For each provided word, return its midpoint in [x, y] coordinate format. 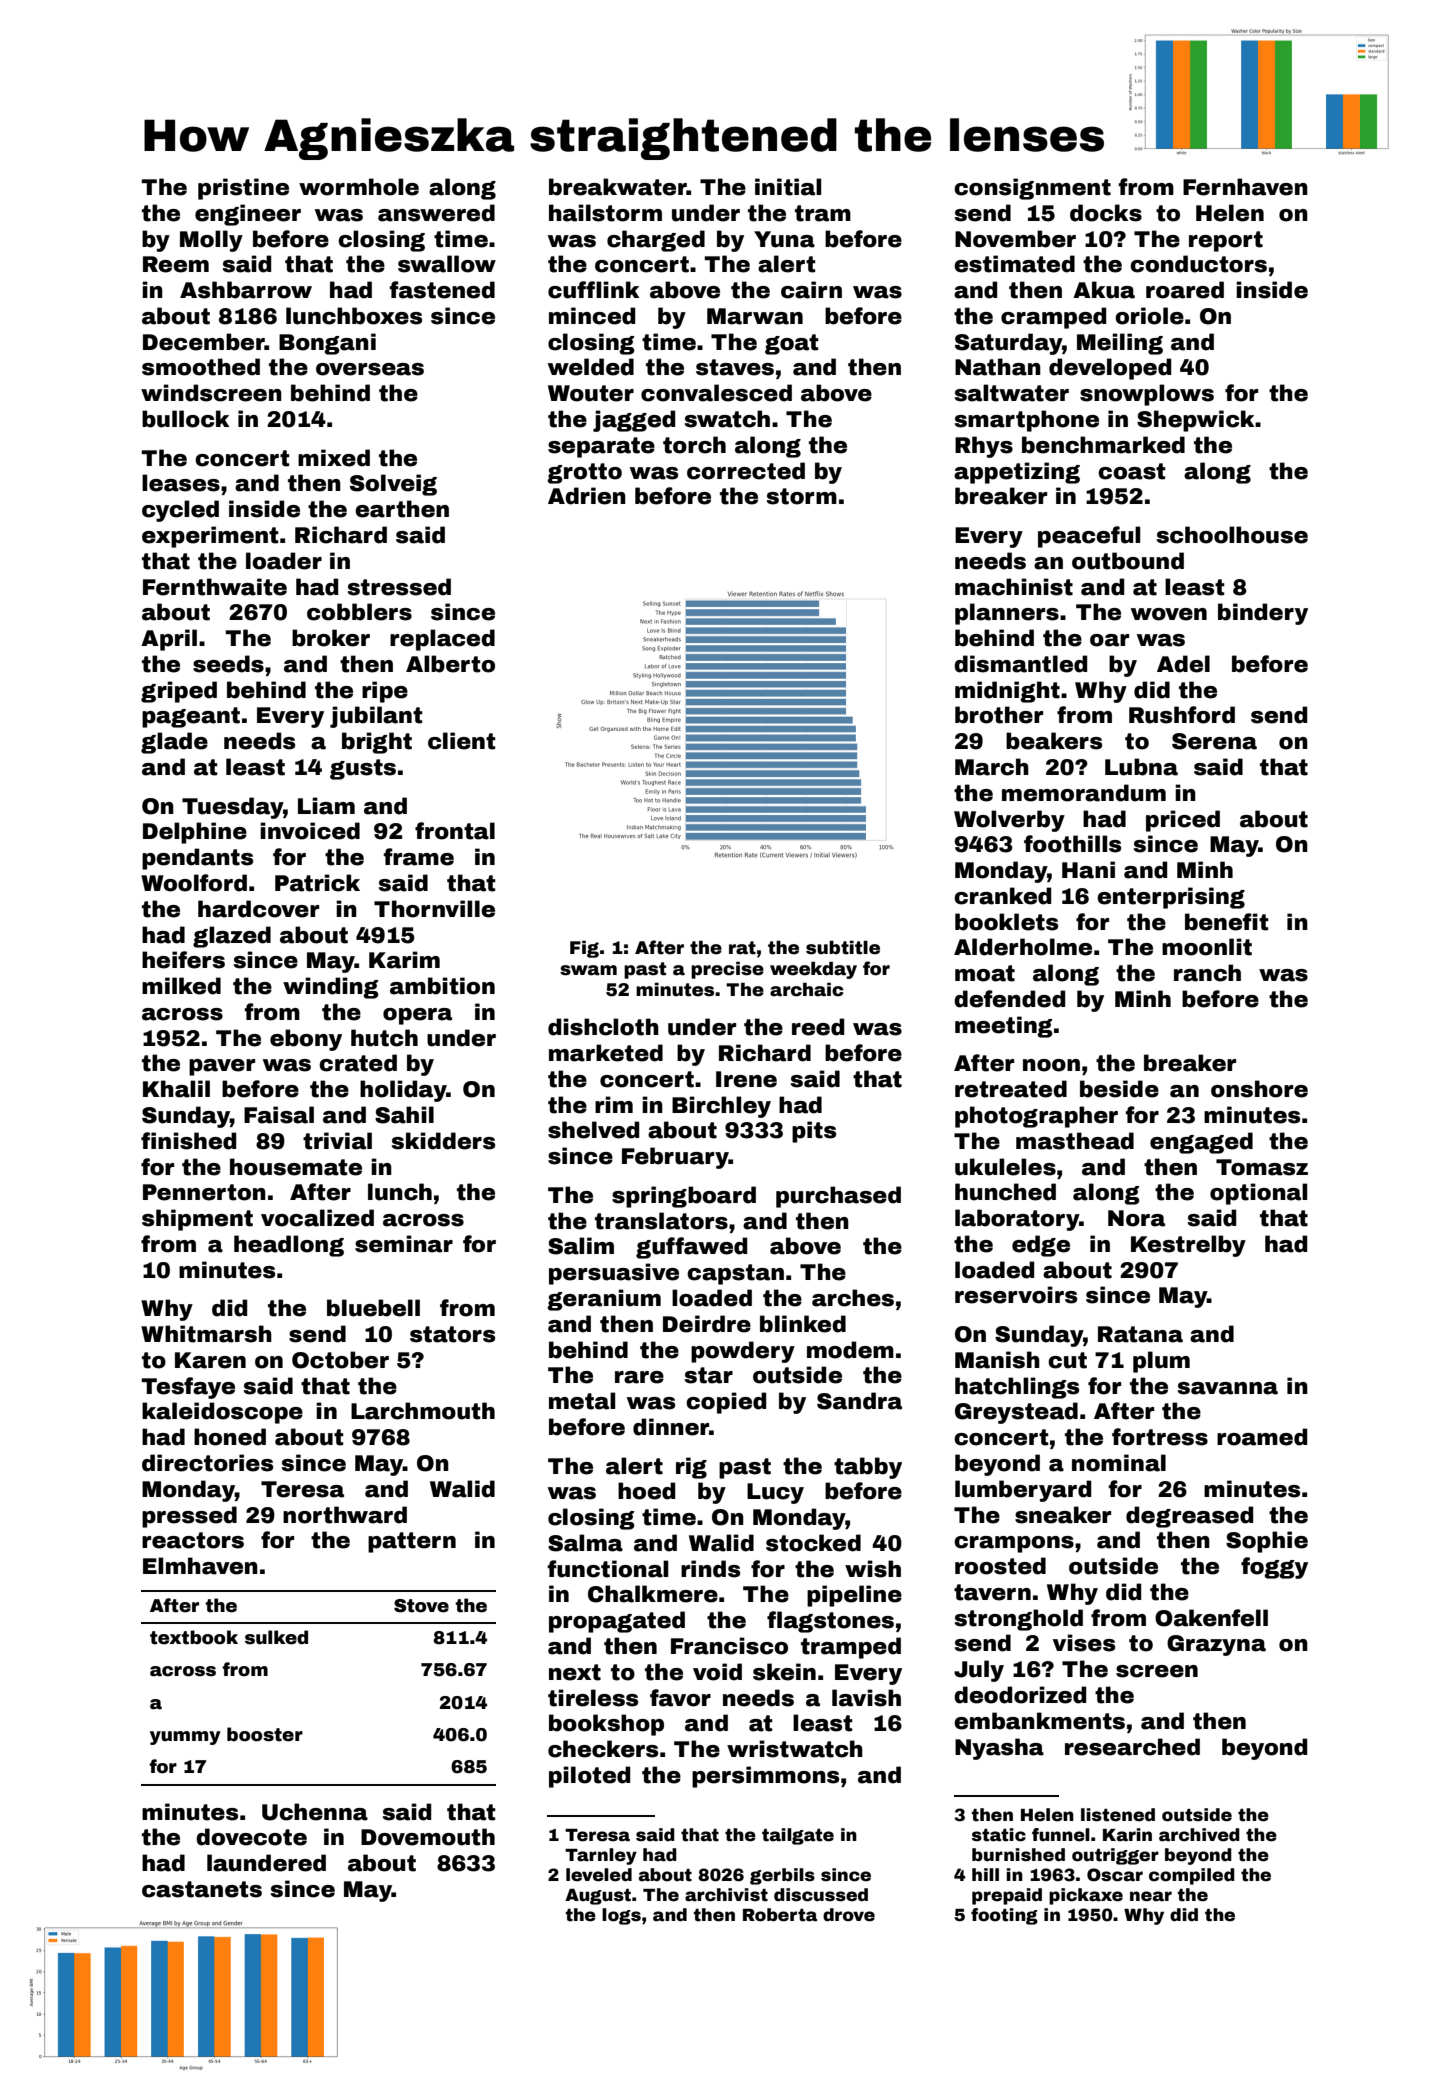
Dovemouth [428, 1837]
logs [621, 1916]
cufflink [593, 290]
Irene [746, 1079]
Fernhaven [1245, 187]
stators [452, 1334]
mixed [334, 458]
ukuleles [1005, 1167]
